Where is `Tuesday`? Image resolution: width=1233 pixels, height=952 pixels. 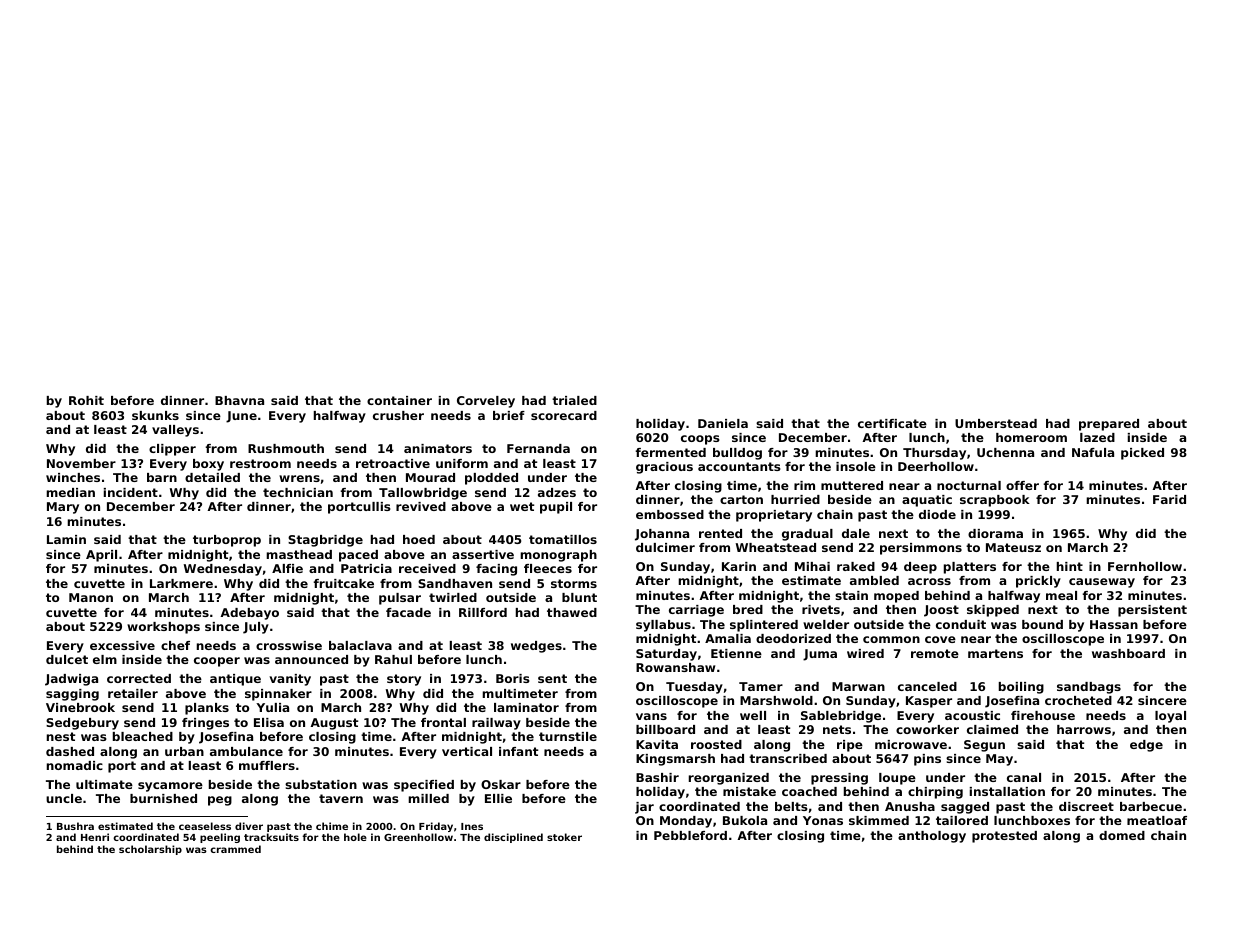 Tuesday is located at coordinates (694, 688).
